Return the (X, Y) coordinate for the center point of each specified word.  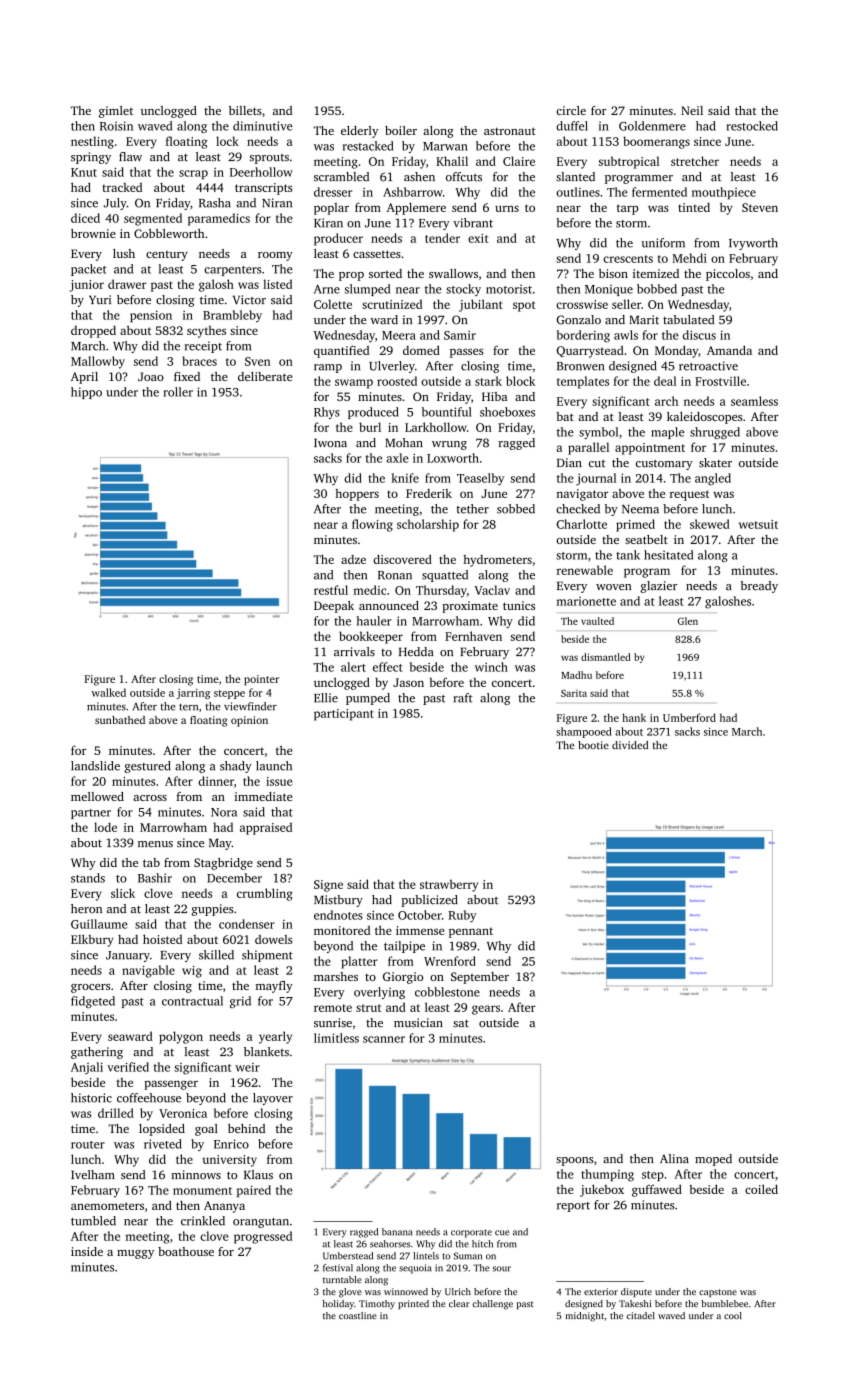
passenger (171, 1085)
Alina (674, 1158)
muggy (135, 1254)
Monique (609, 290)
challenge (492, 1305)
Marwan (445, 146)
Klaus (258, 1175)
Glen (688, 621)
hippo (86, 393)
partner (91, 814)
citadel (640, 1315)
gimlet (116, 112)
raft (463, 698)
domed (421, 350)
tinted (694, 207)
